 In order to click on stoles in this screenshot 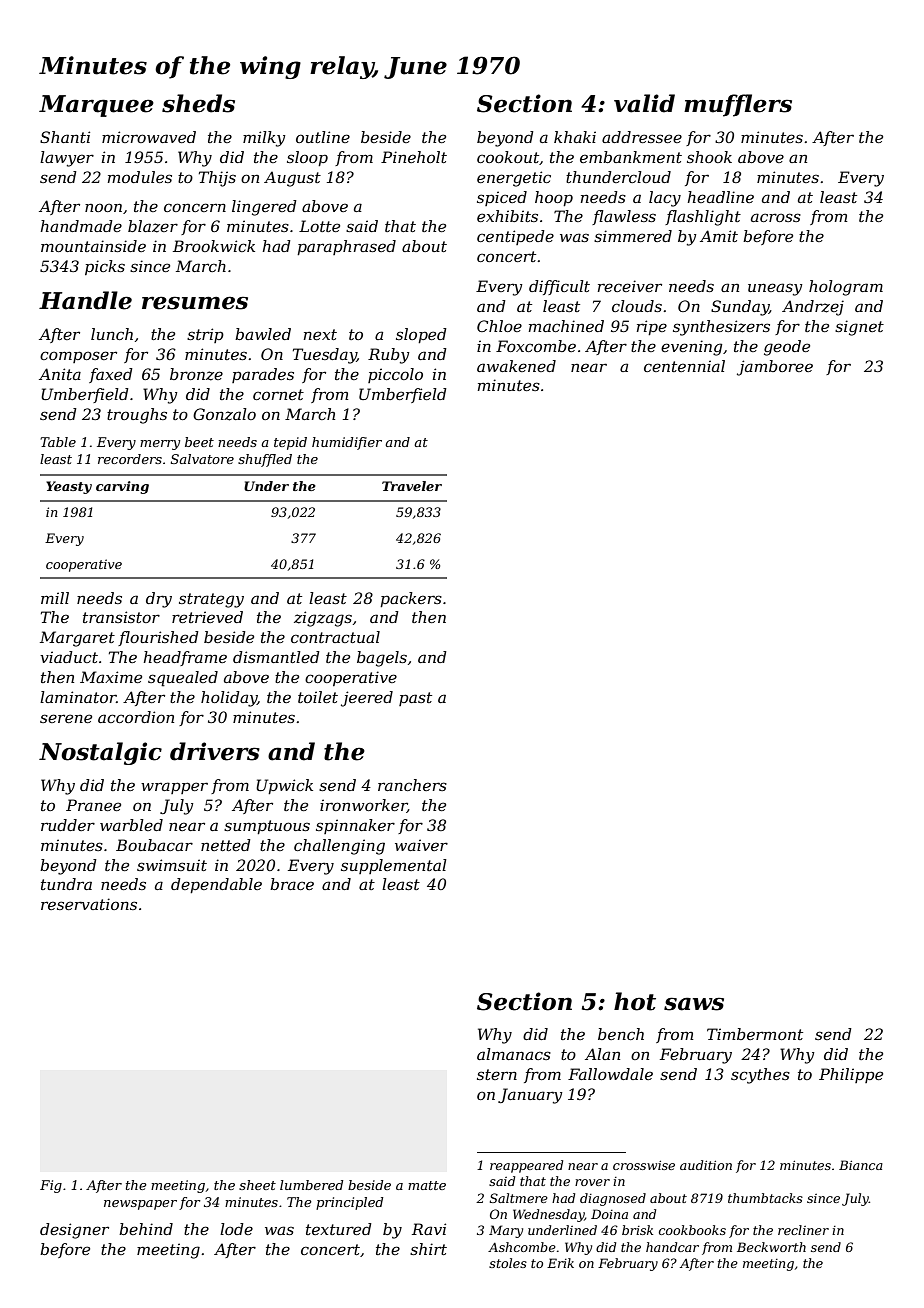, I will do `click(508, 1263)`.
